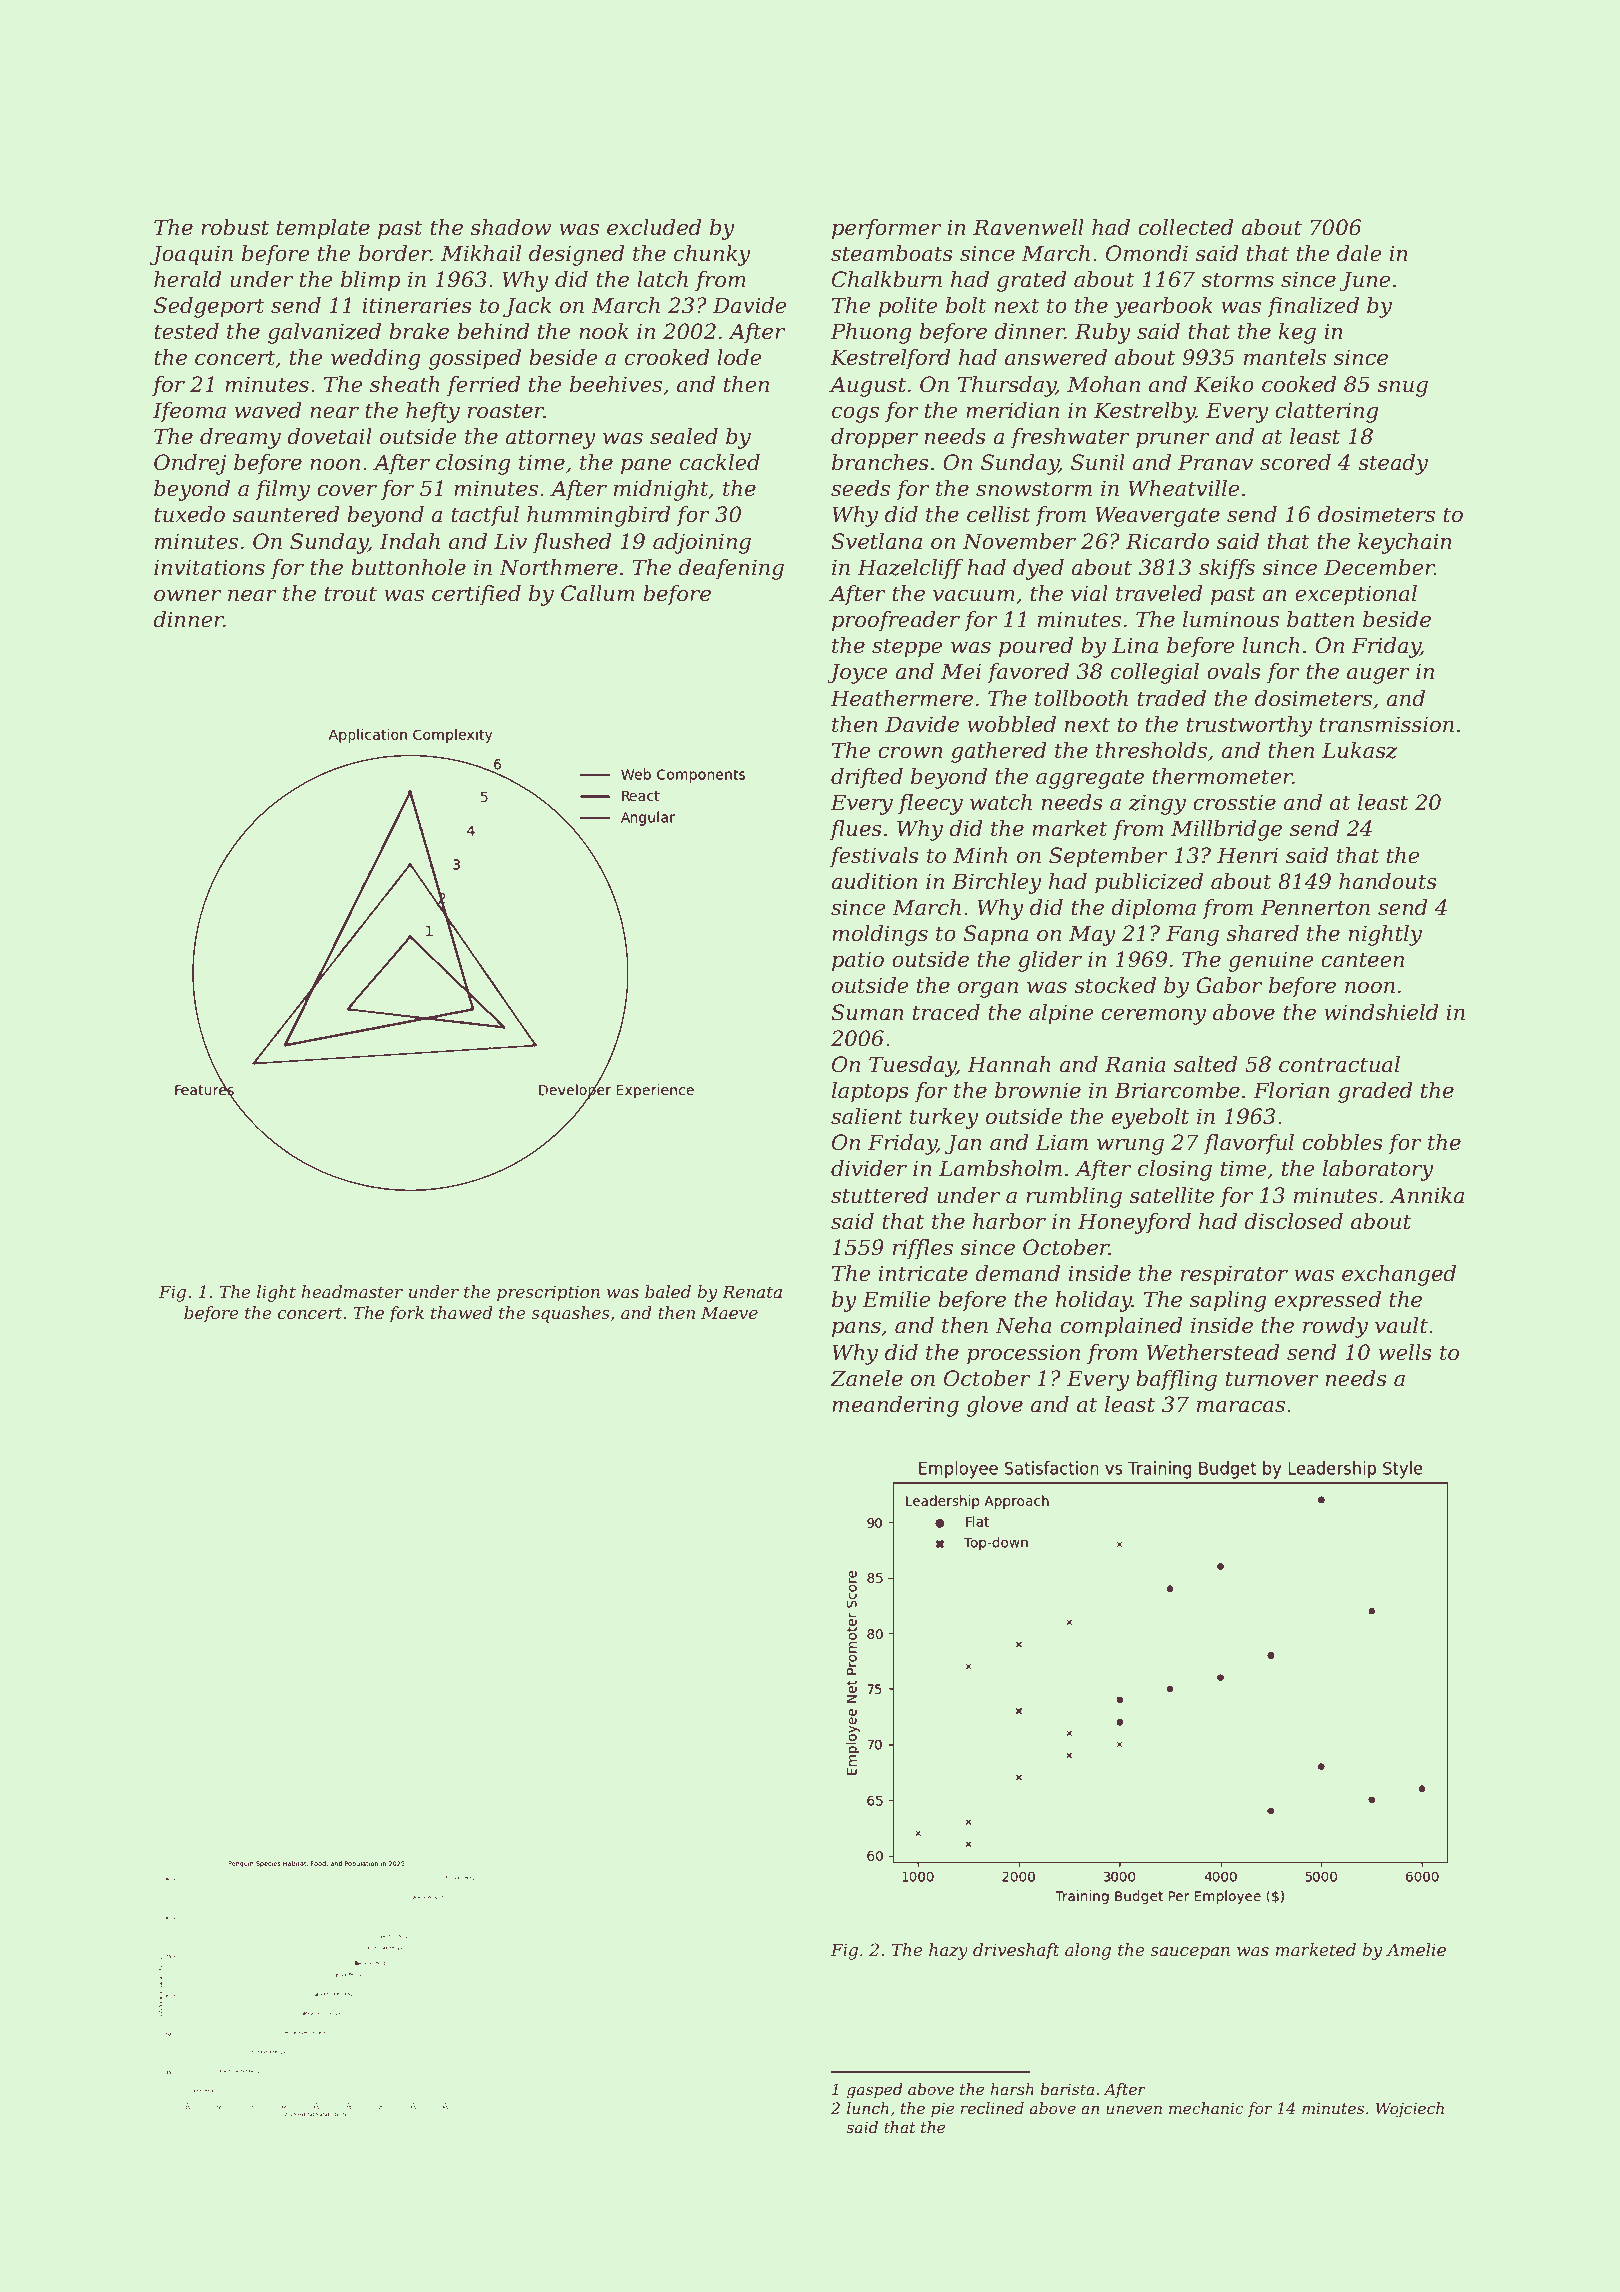 The image size is (1620, 2292). What do you see at coordinates (276, 1293) in the page?
I see `light` at bounding box center [276, 1293].
